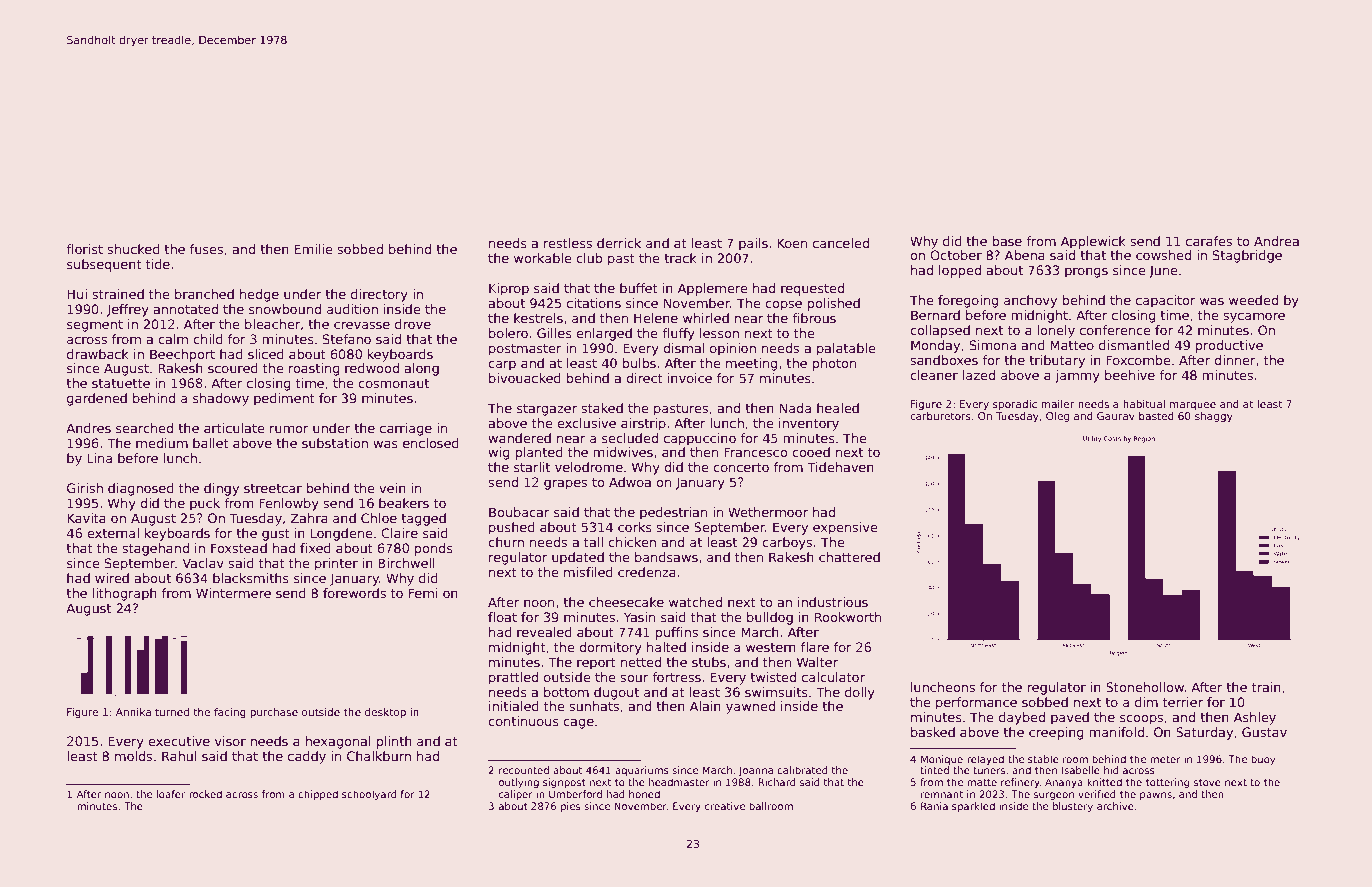 The image size is (1372, 887). I want to click on Annika, so click(133, 712).
